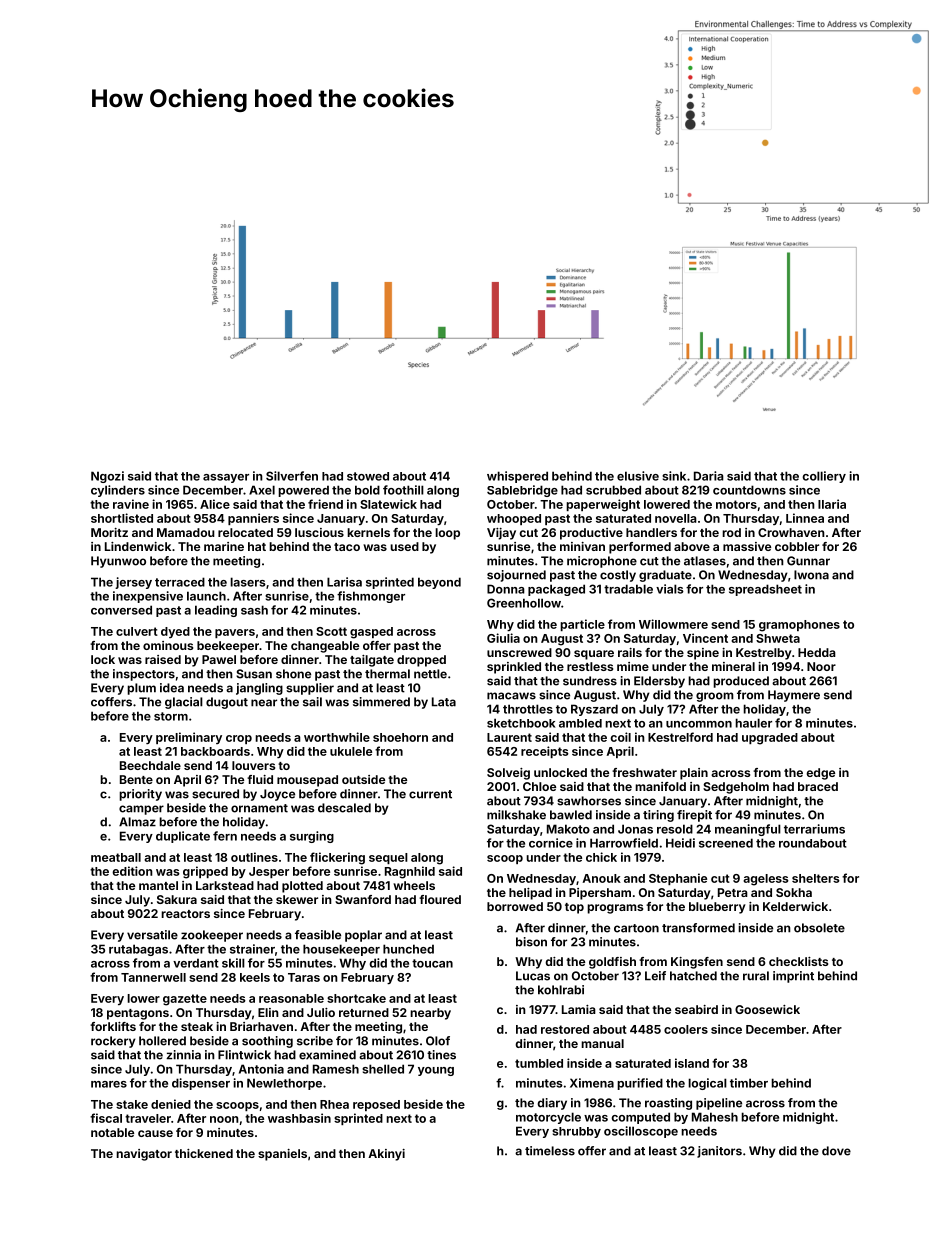 The image size is (952, 1233). I want to click on Gunnar, so click(808, 561).
